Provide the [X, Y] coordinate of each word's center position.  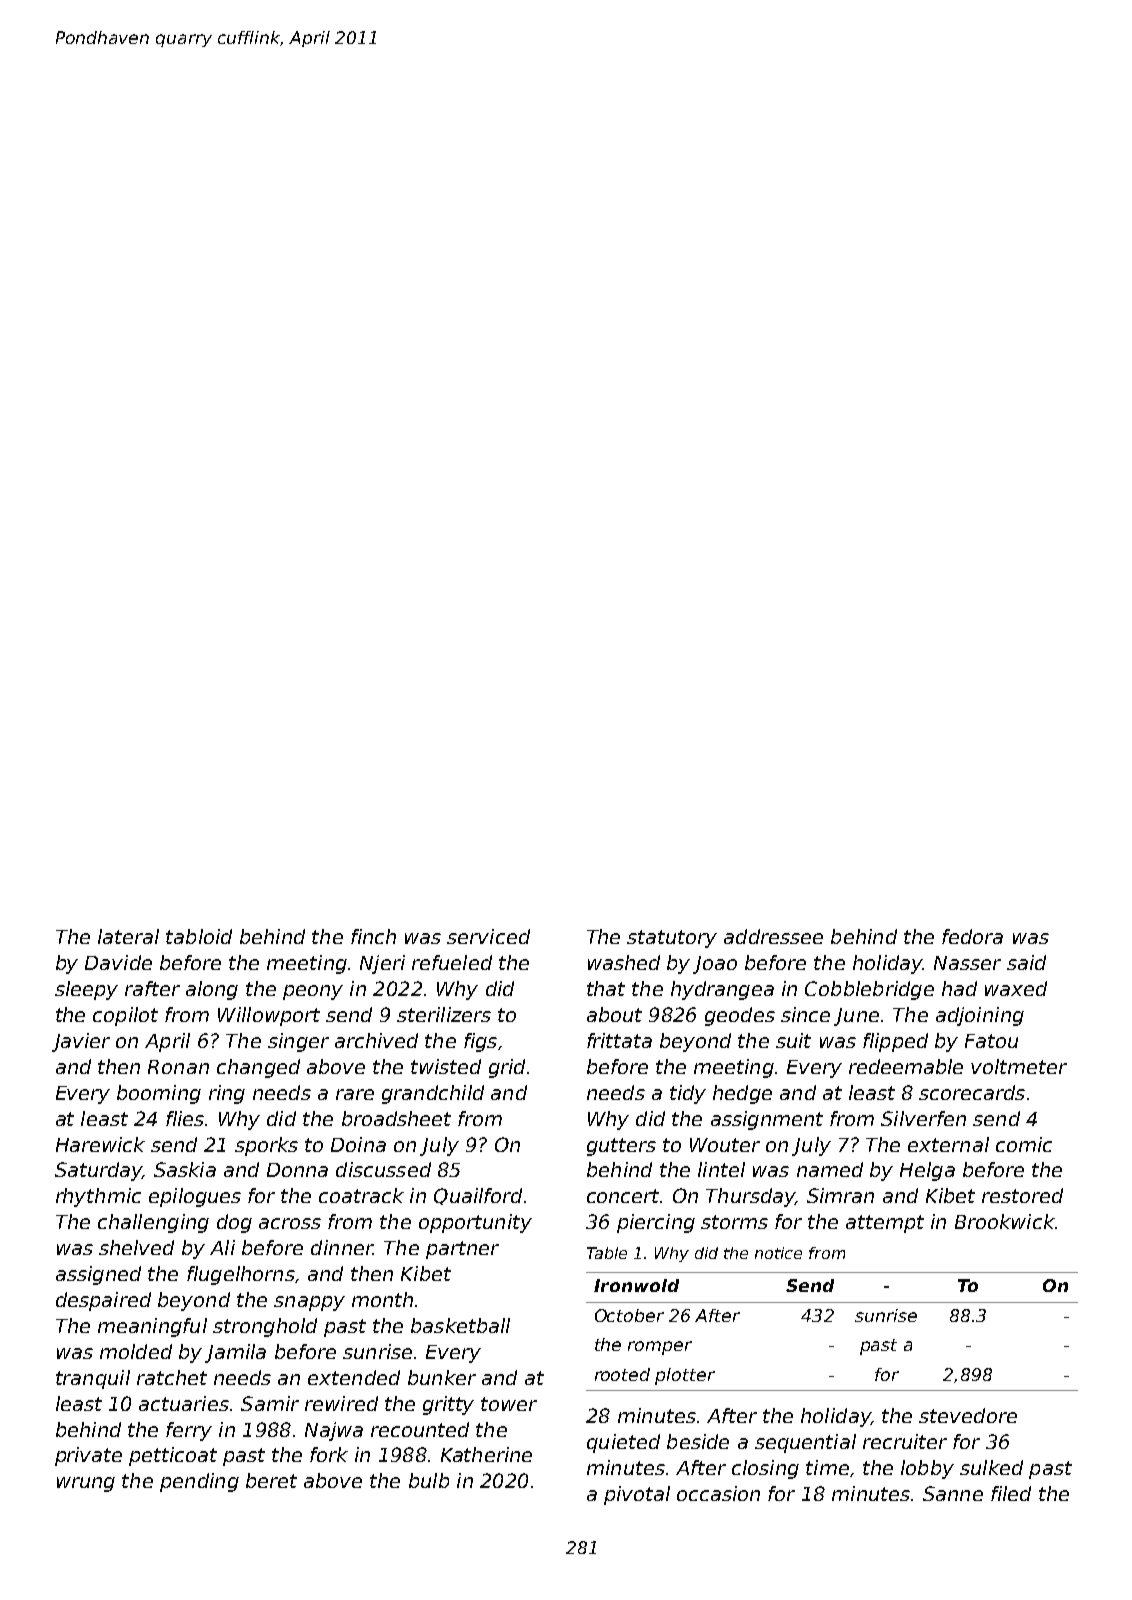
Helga [927, 1171]
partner [462, 1250]
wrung [86, 1484]
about [614, 1014]
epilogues [195, 1197]
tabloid [199, 936]
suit [793, 1040]
